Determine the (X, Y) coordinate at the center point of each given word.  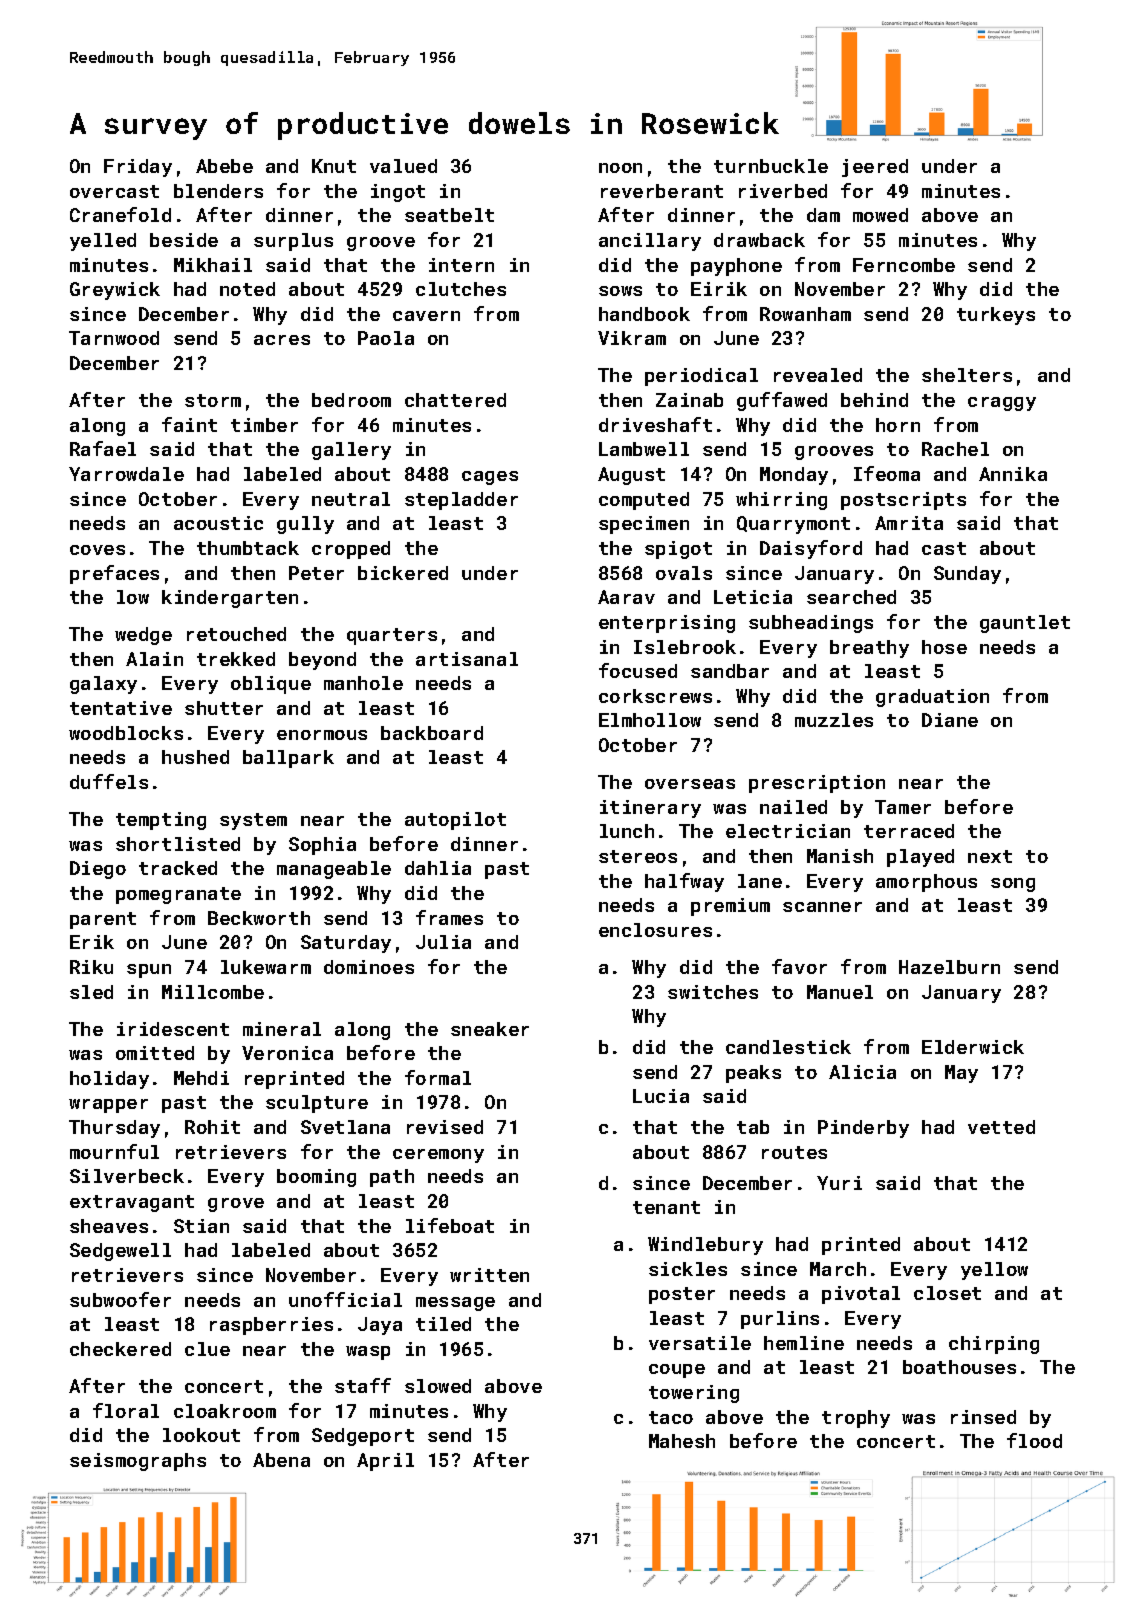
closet (947, 1293)
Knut (334, 166)
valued (403, 166)
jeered (875, 168)
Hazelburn (949, 967)
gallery (351, 451)
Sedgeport (363, 1437)
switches (713, 992)
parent (103, 920)
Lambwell (644, 449)
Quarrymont (793, 525)
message (455, 1304)
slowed (438, 1386)
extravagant (132, 1203)
